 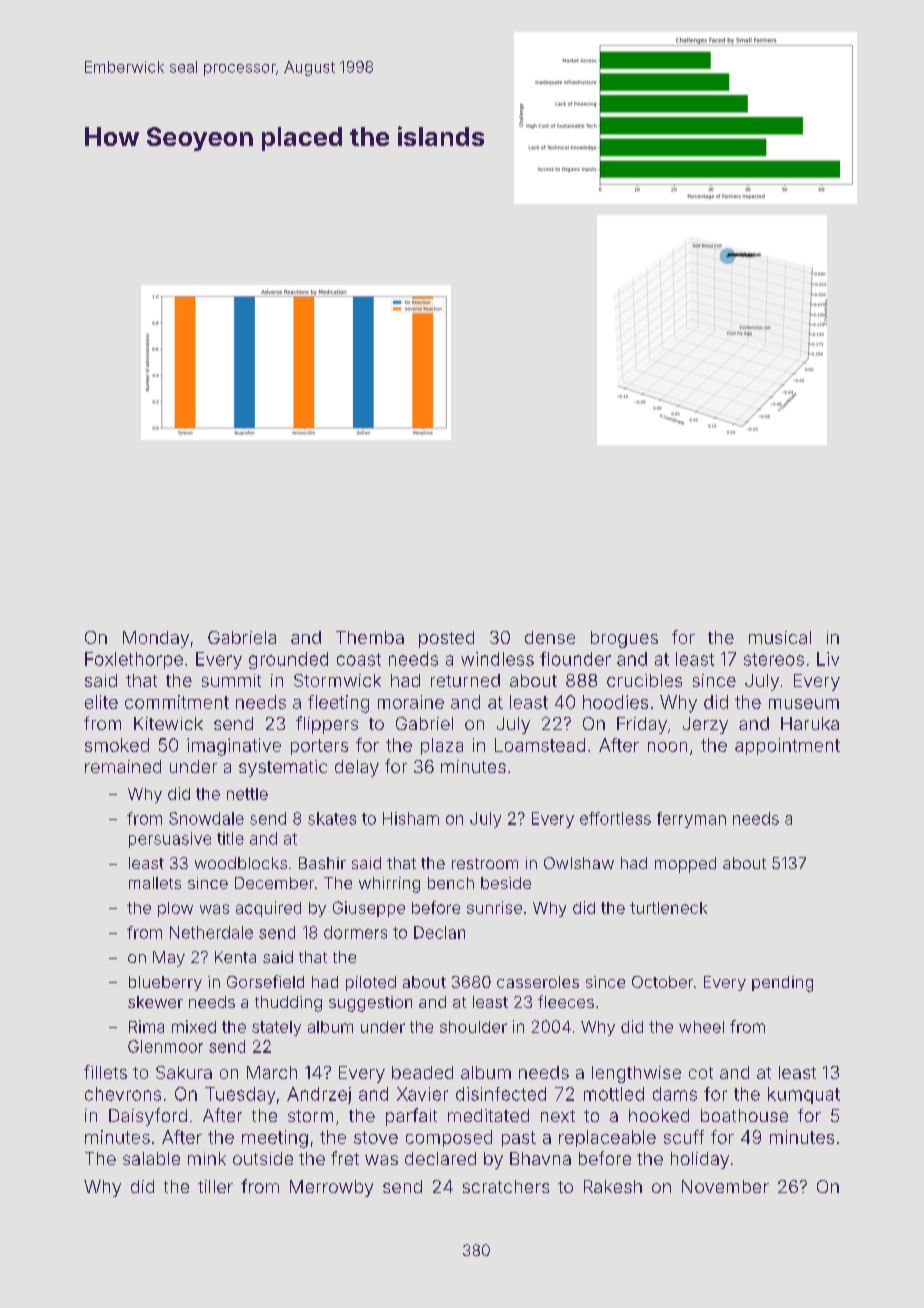 What do you see at coordinates (494, 907) in the screenshot?
I see `sunrise` at bounding box center [494, 907].
